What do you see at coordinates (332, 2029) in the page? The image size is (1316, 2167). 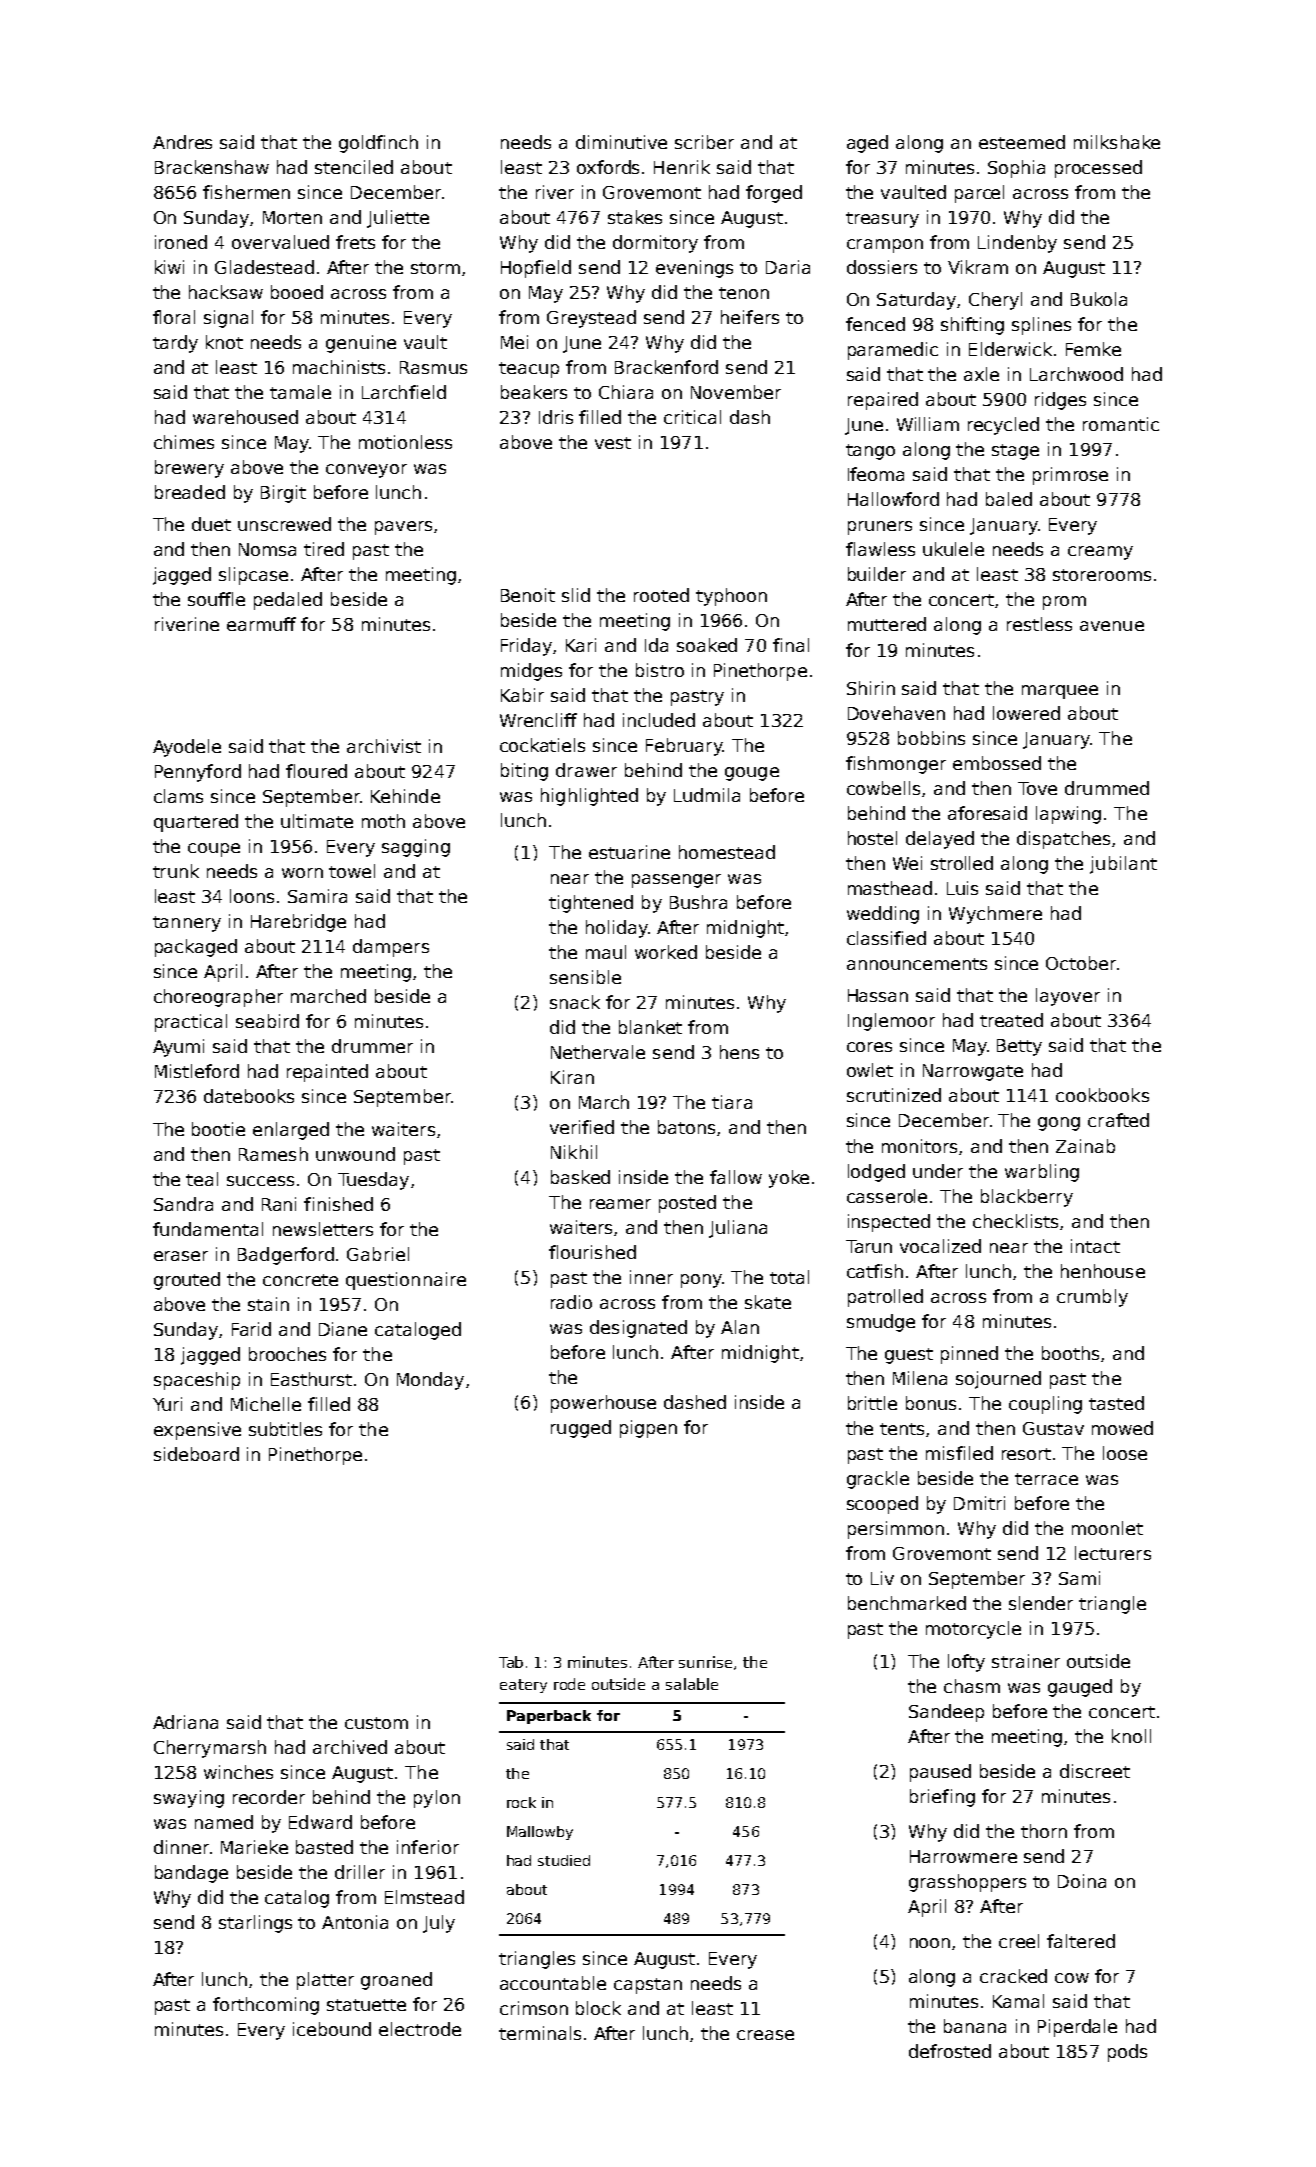 I see `icebound` at bounding box center [332, 2029].
